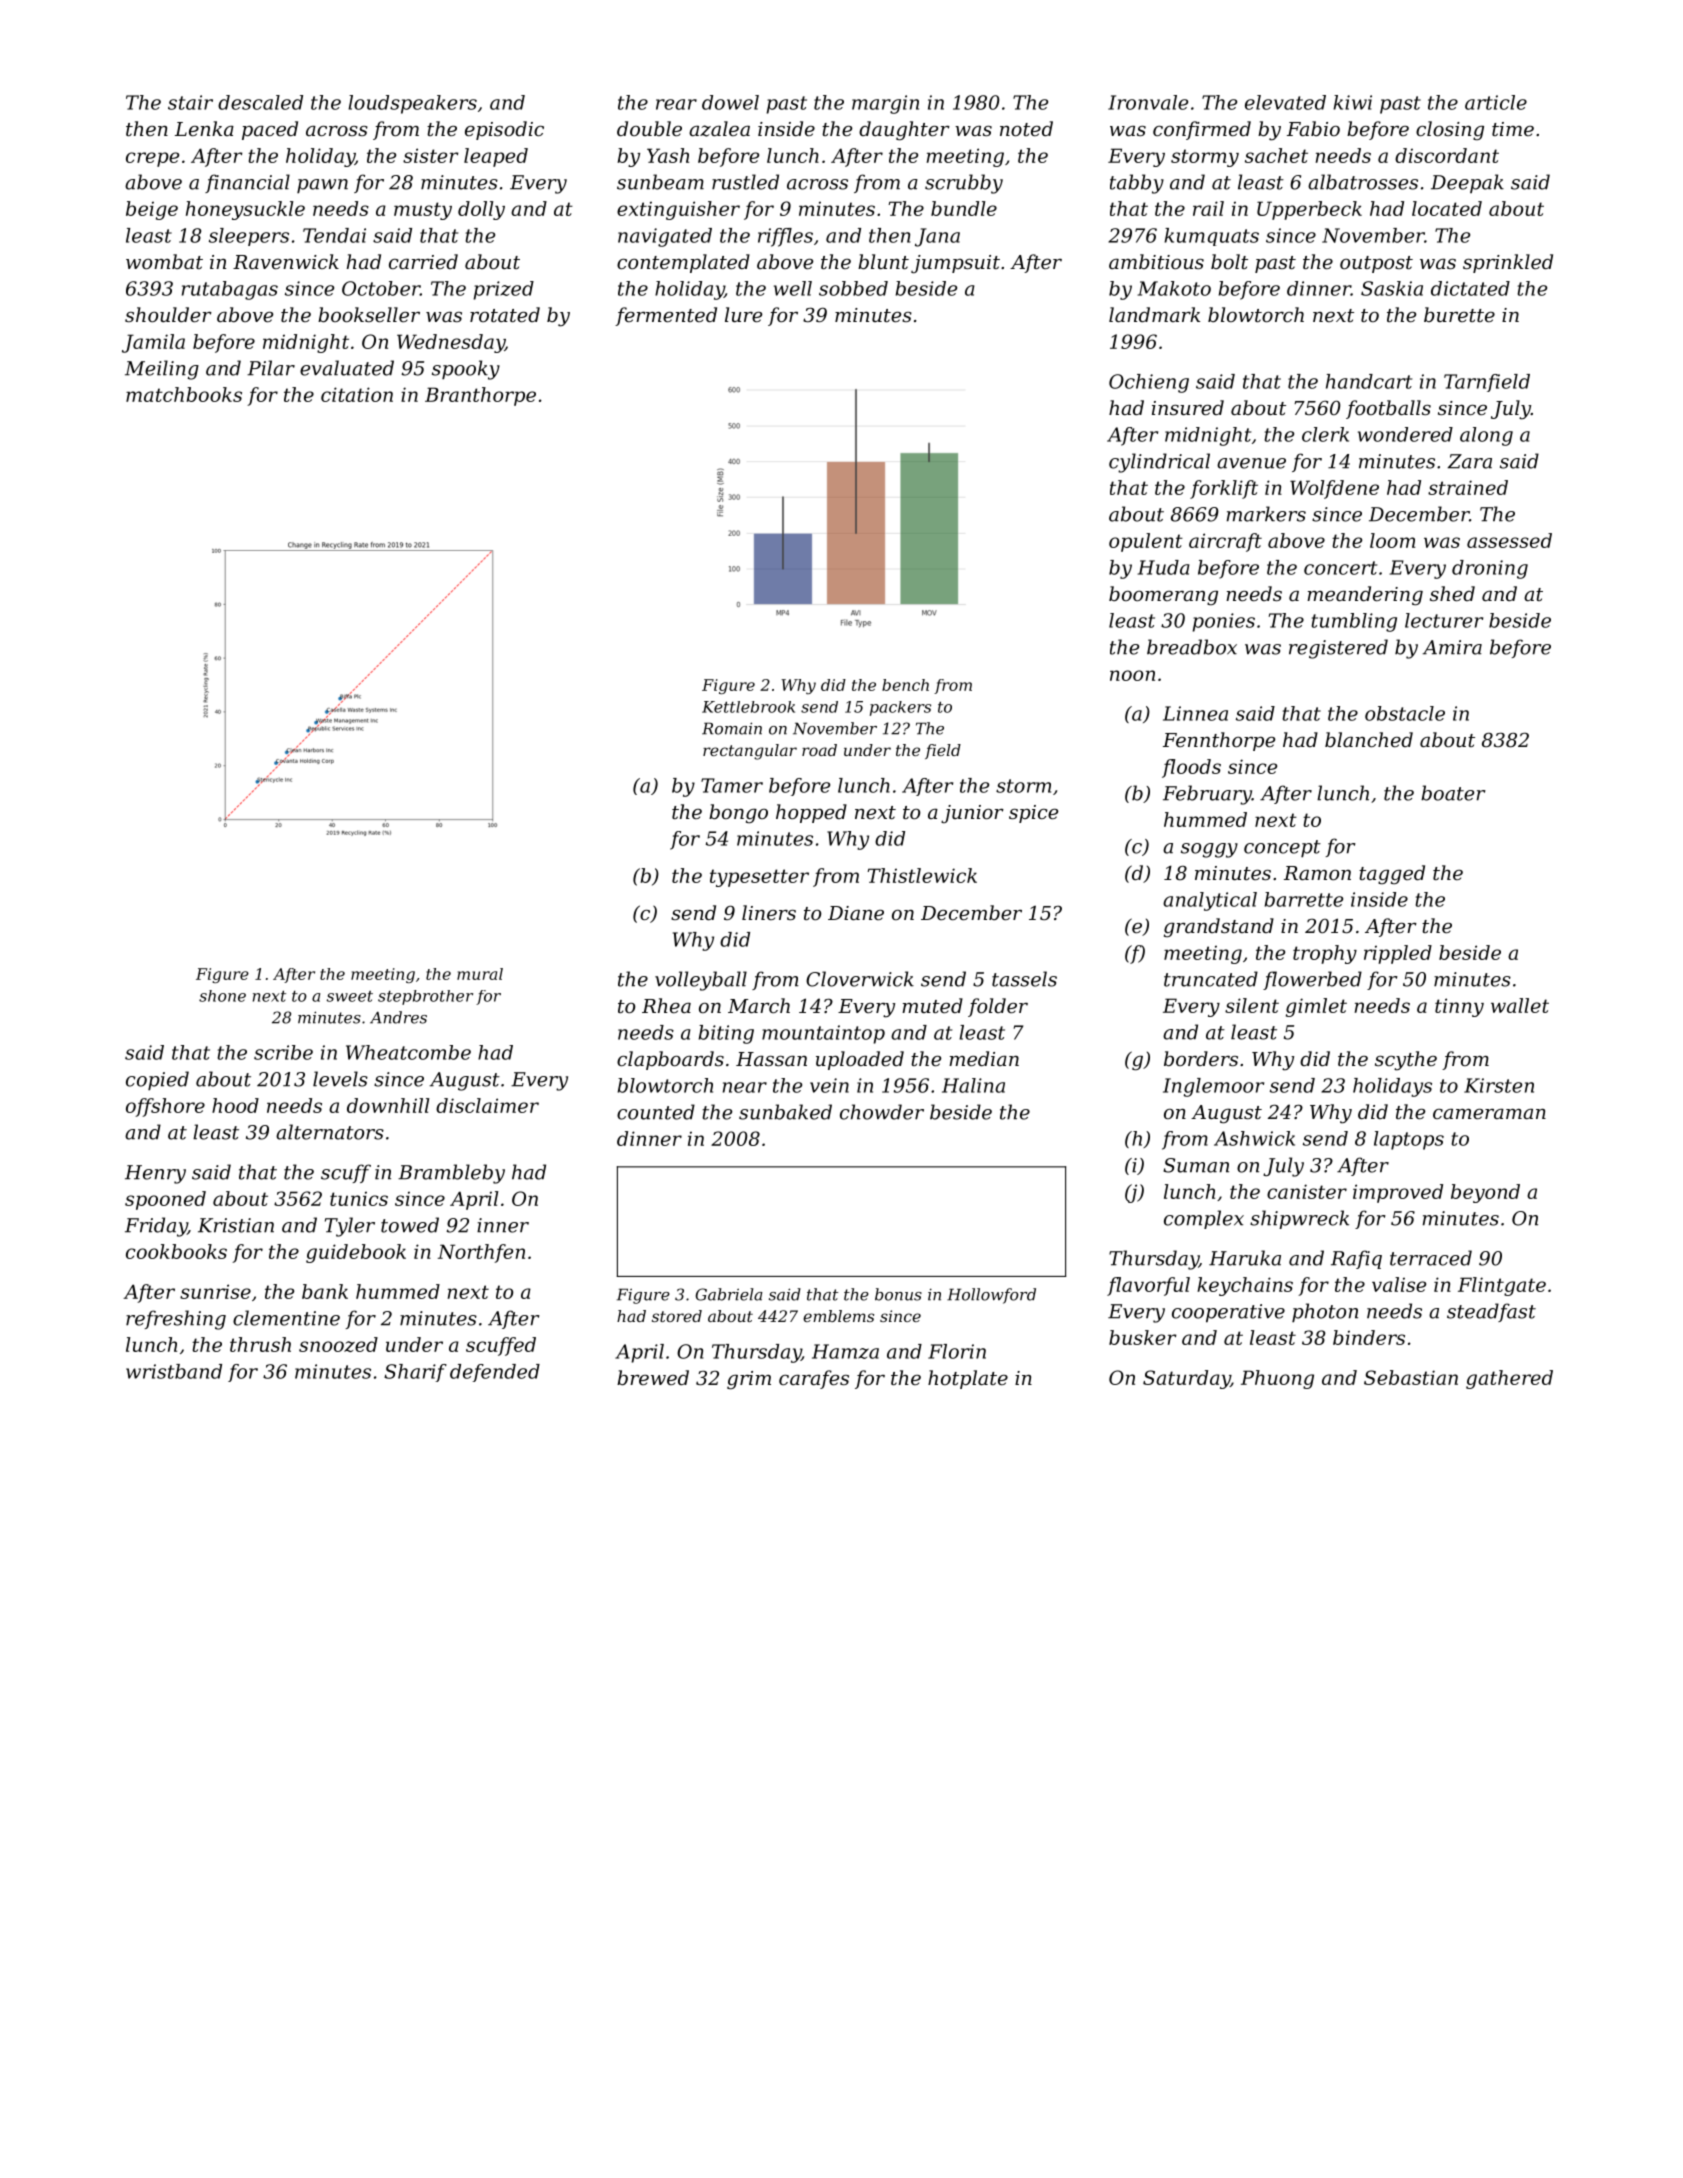 Image resolution: width=1683 pixels, height=2178 pixels. Describe the element at coordinates (1192, 647) in the screenshot. I see `breadbox` at that location.
